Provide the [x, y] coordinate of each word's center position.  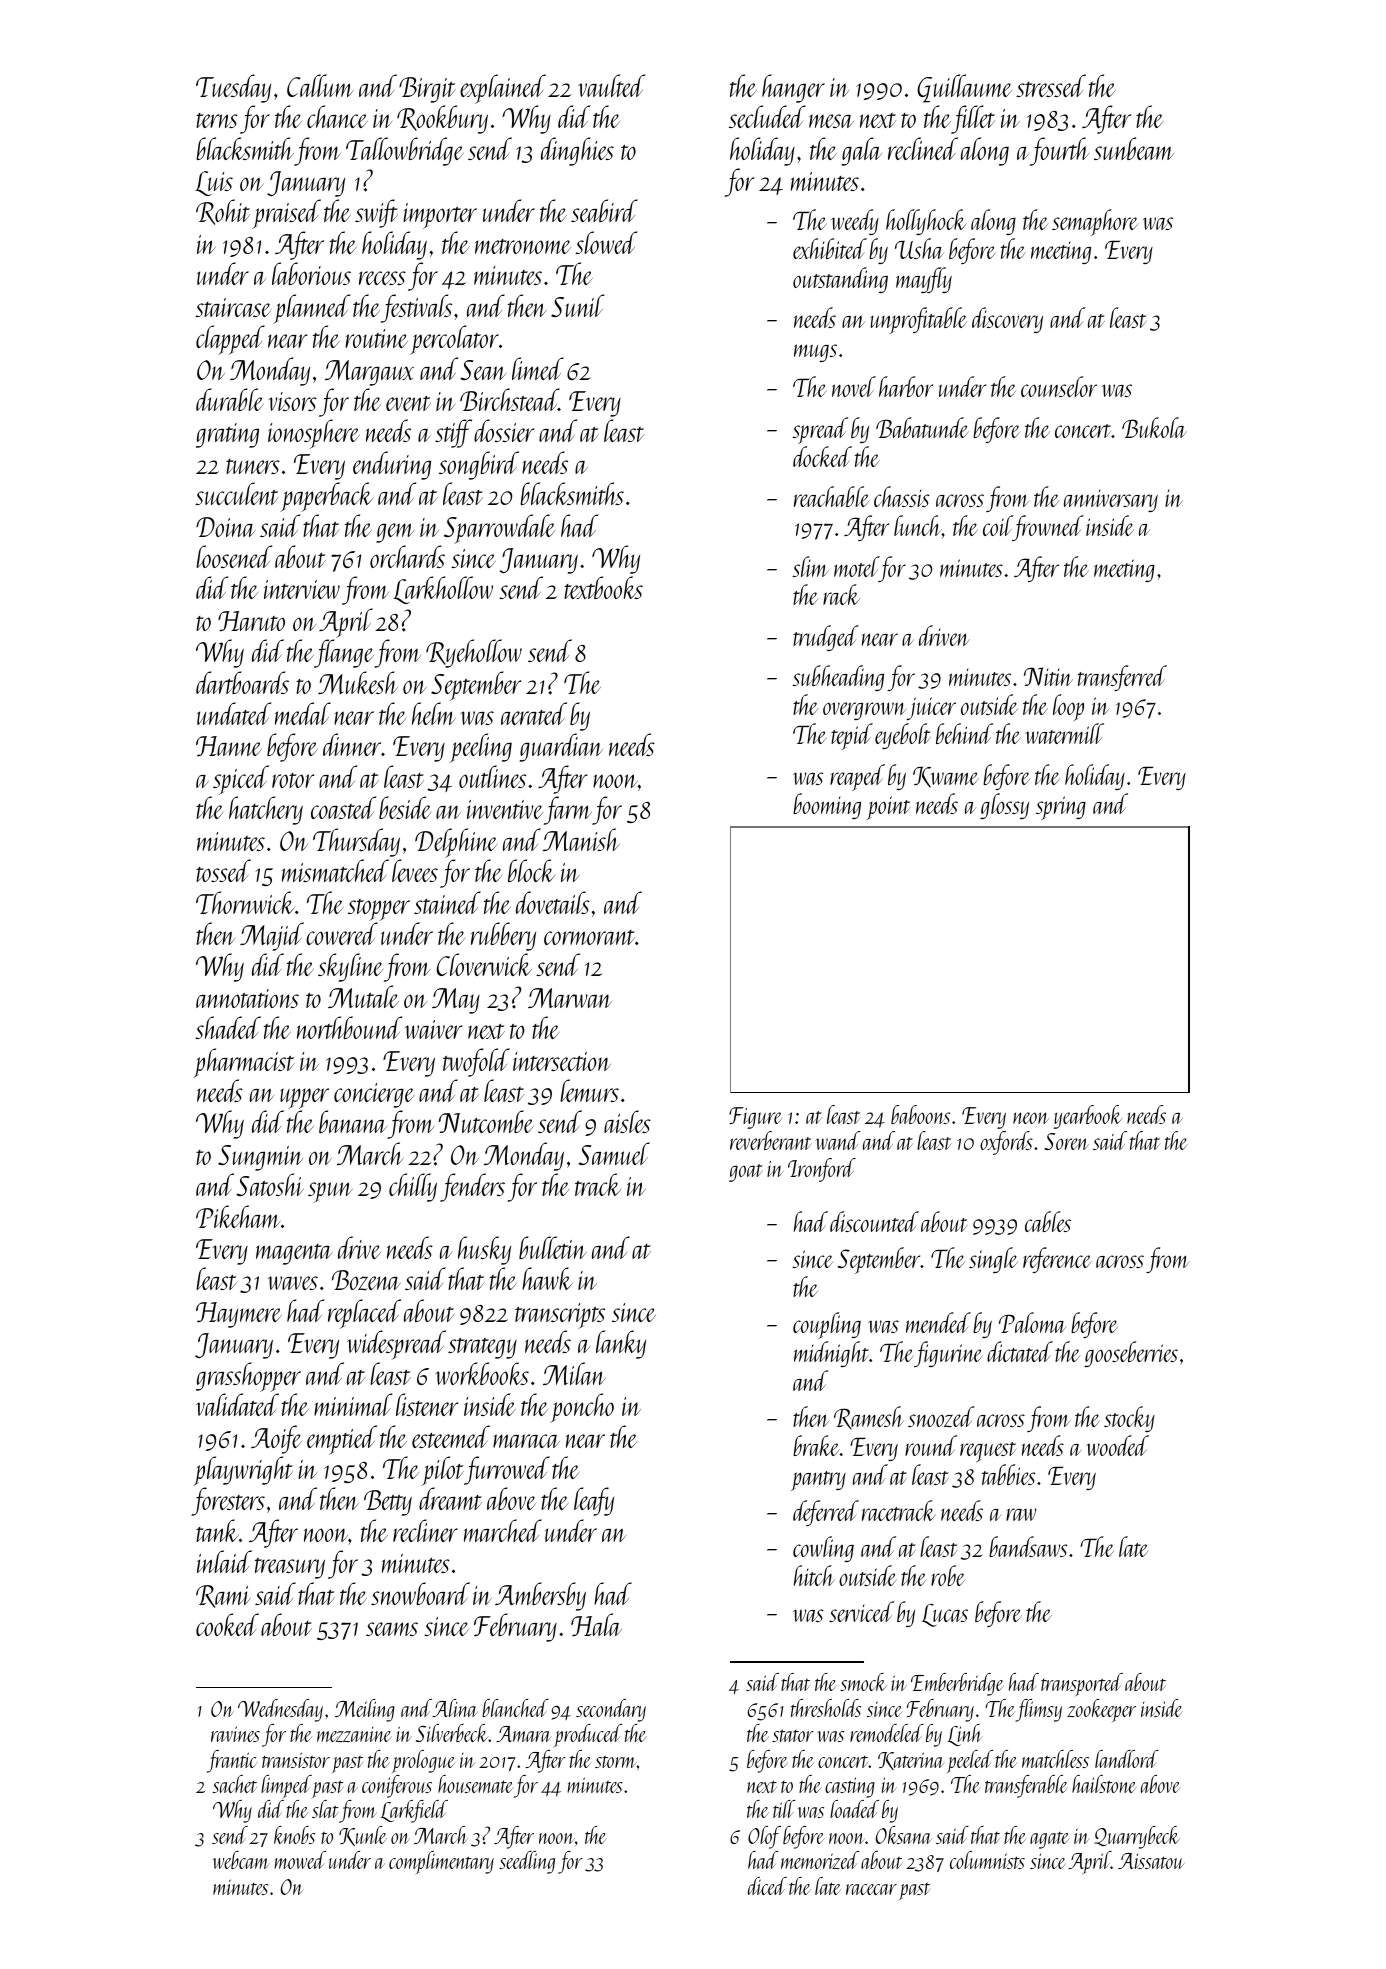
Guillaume [964, 88]
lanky [621, 1344]
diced [767, 1886]
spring [1061, 808]
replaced [364, 1314]
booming [827, 806]
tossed [223, 870]
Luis [214, 183]
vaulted [611, 85]
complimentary [441, 1862]
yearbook [1087, 1117]
